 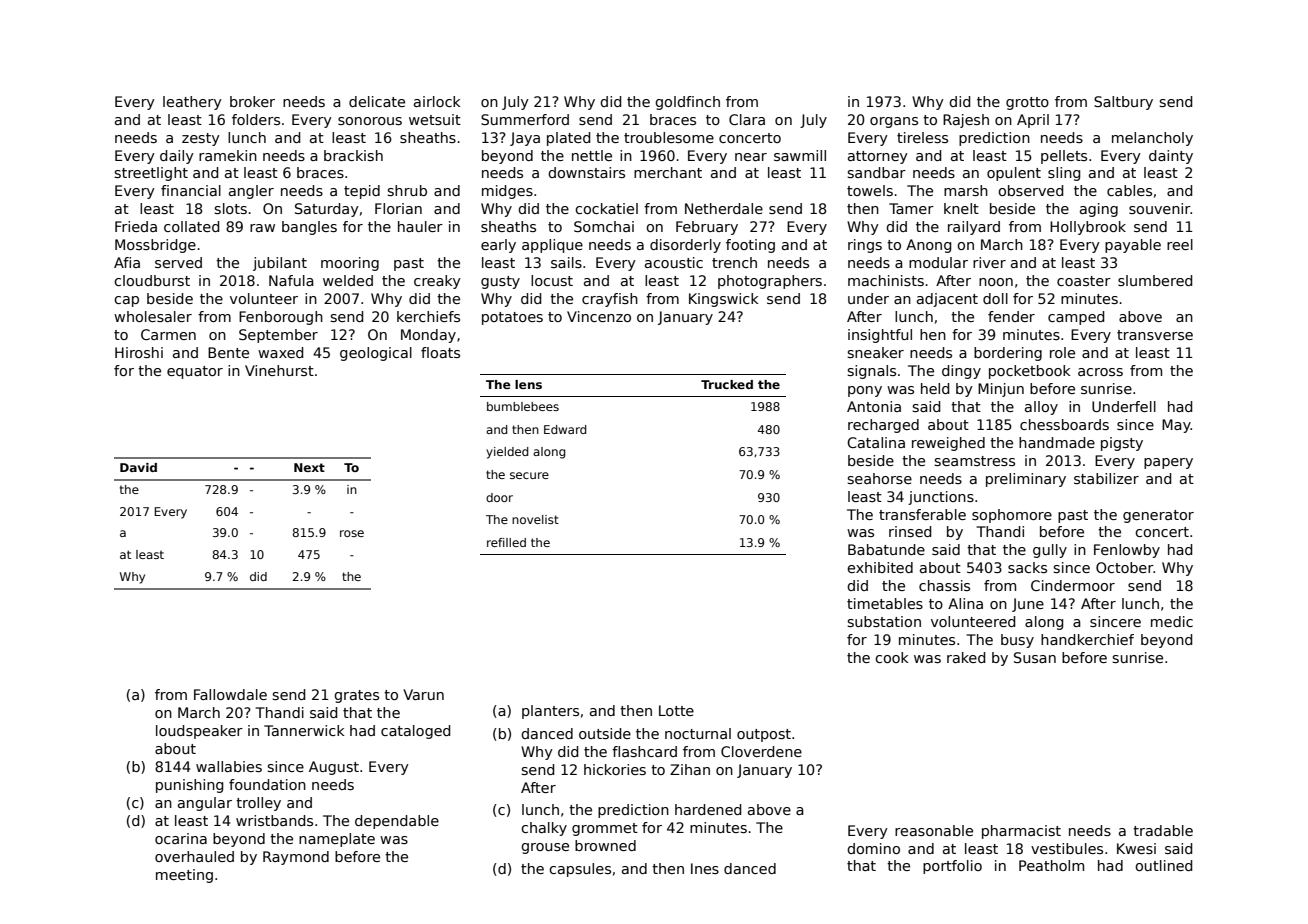 I want to click on David, so click(x=138, y=467).
